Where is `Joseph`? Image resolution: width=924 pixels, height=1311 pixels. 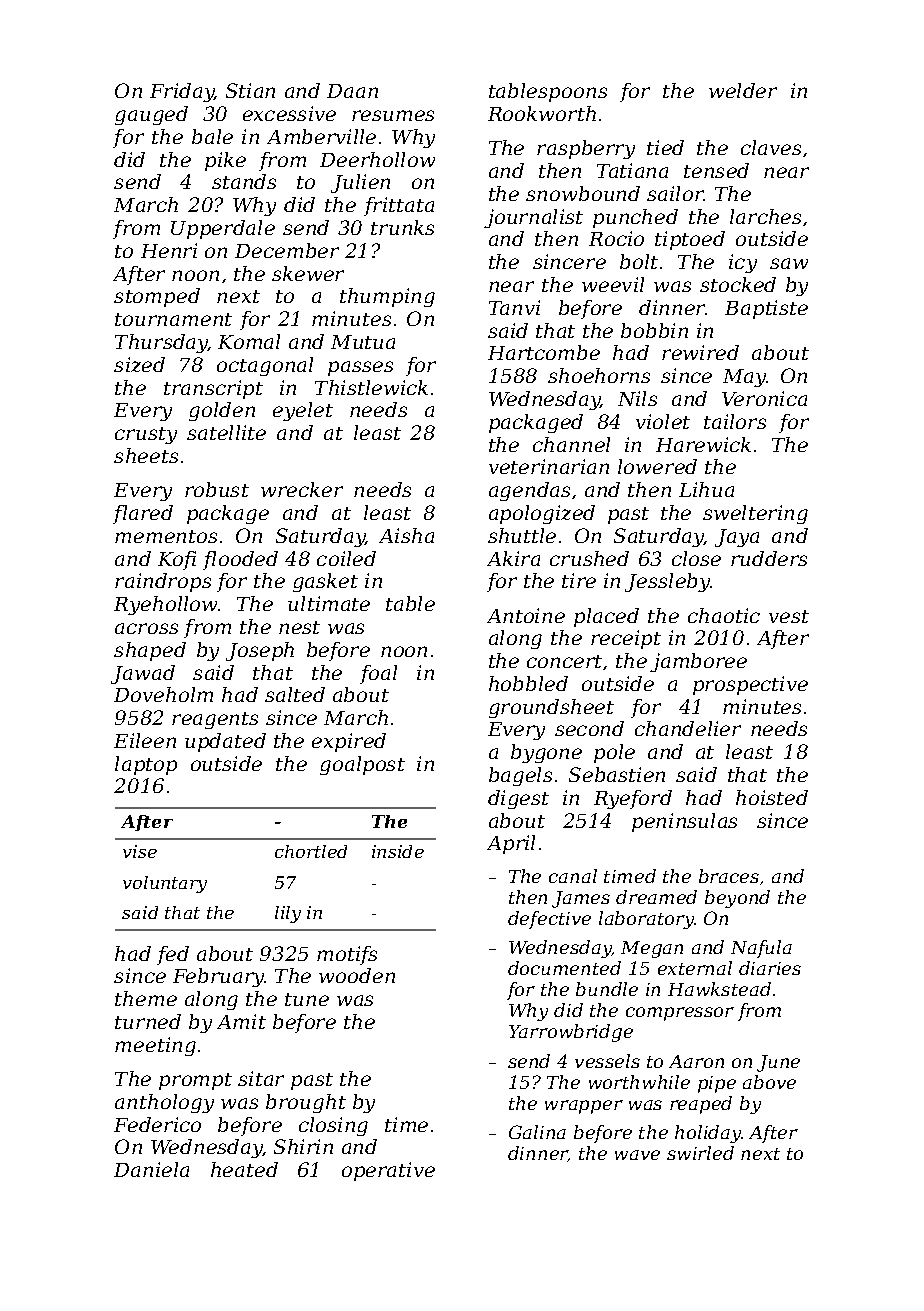 Joseph is located at coordinates (260, 651).
